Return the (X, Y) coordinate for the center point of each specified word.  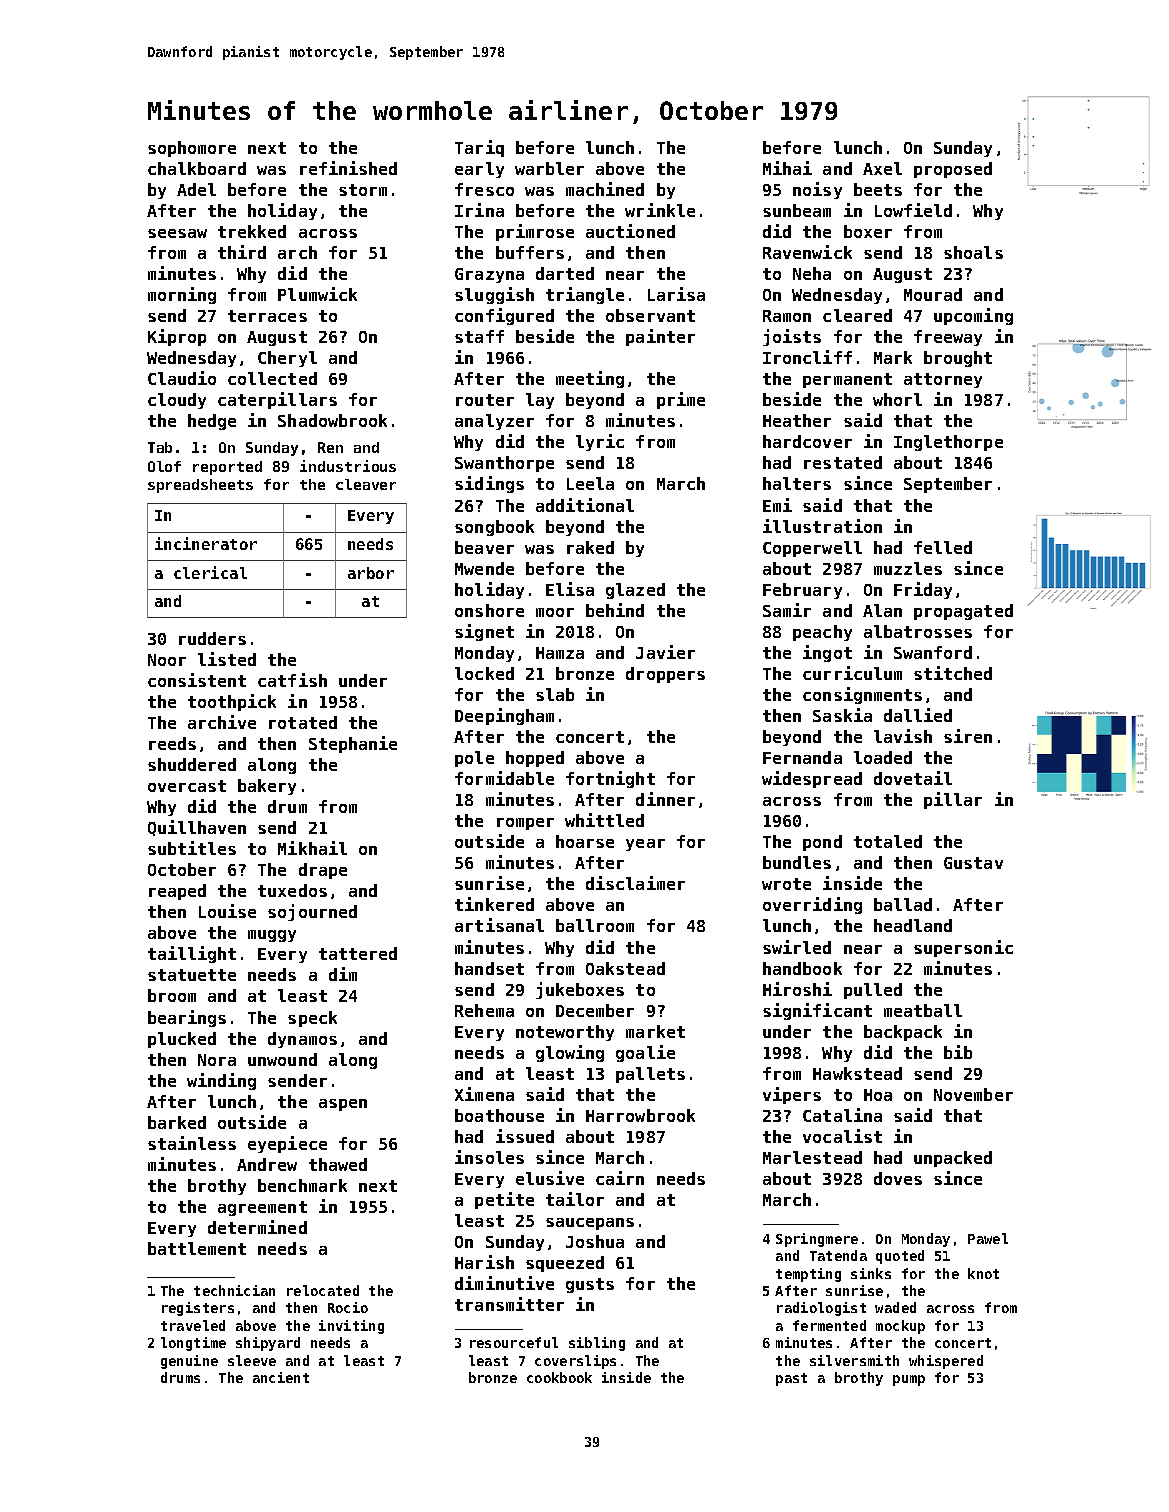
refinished (348, 168)
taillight (192, 954)
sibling (597, 1344)
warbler (549, 168)
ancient (281, 1377)
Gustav (973, 863)
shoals (973, 252)
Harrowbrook (640, 1115)
